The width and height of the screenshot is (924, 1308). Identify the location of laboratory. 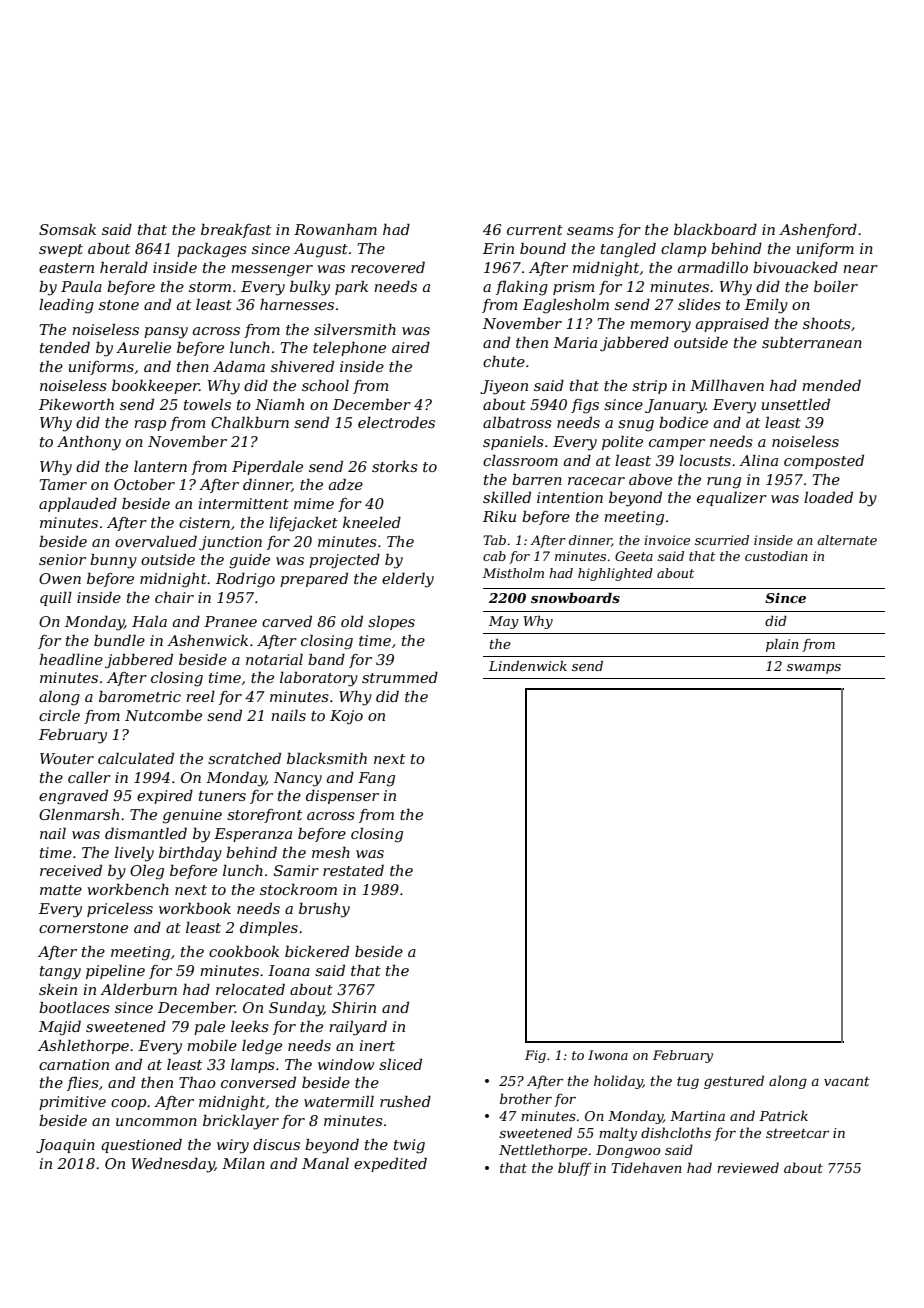
(319, 679).
